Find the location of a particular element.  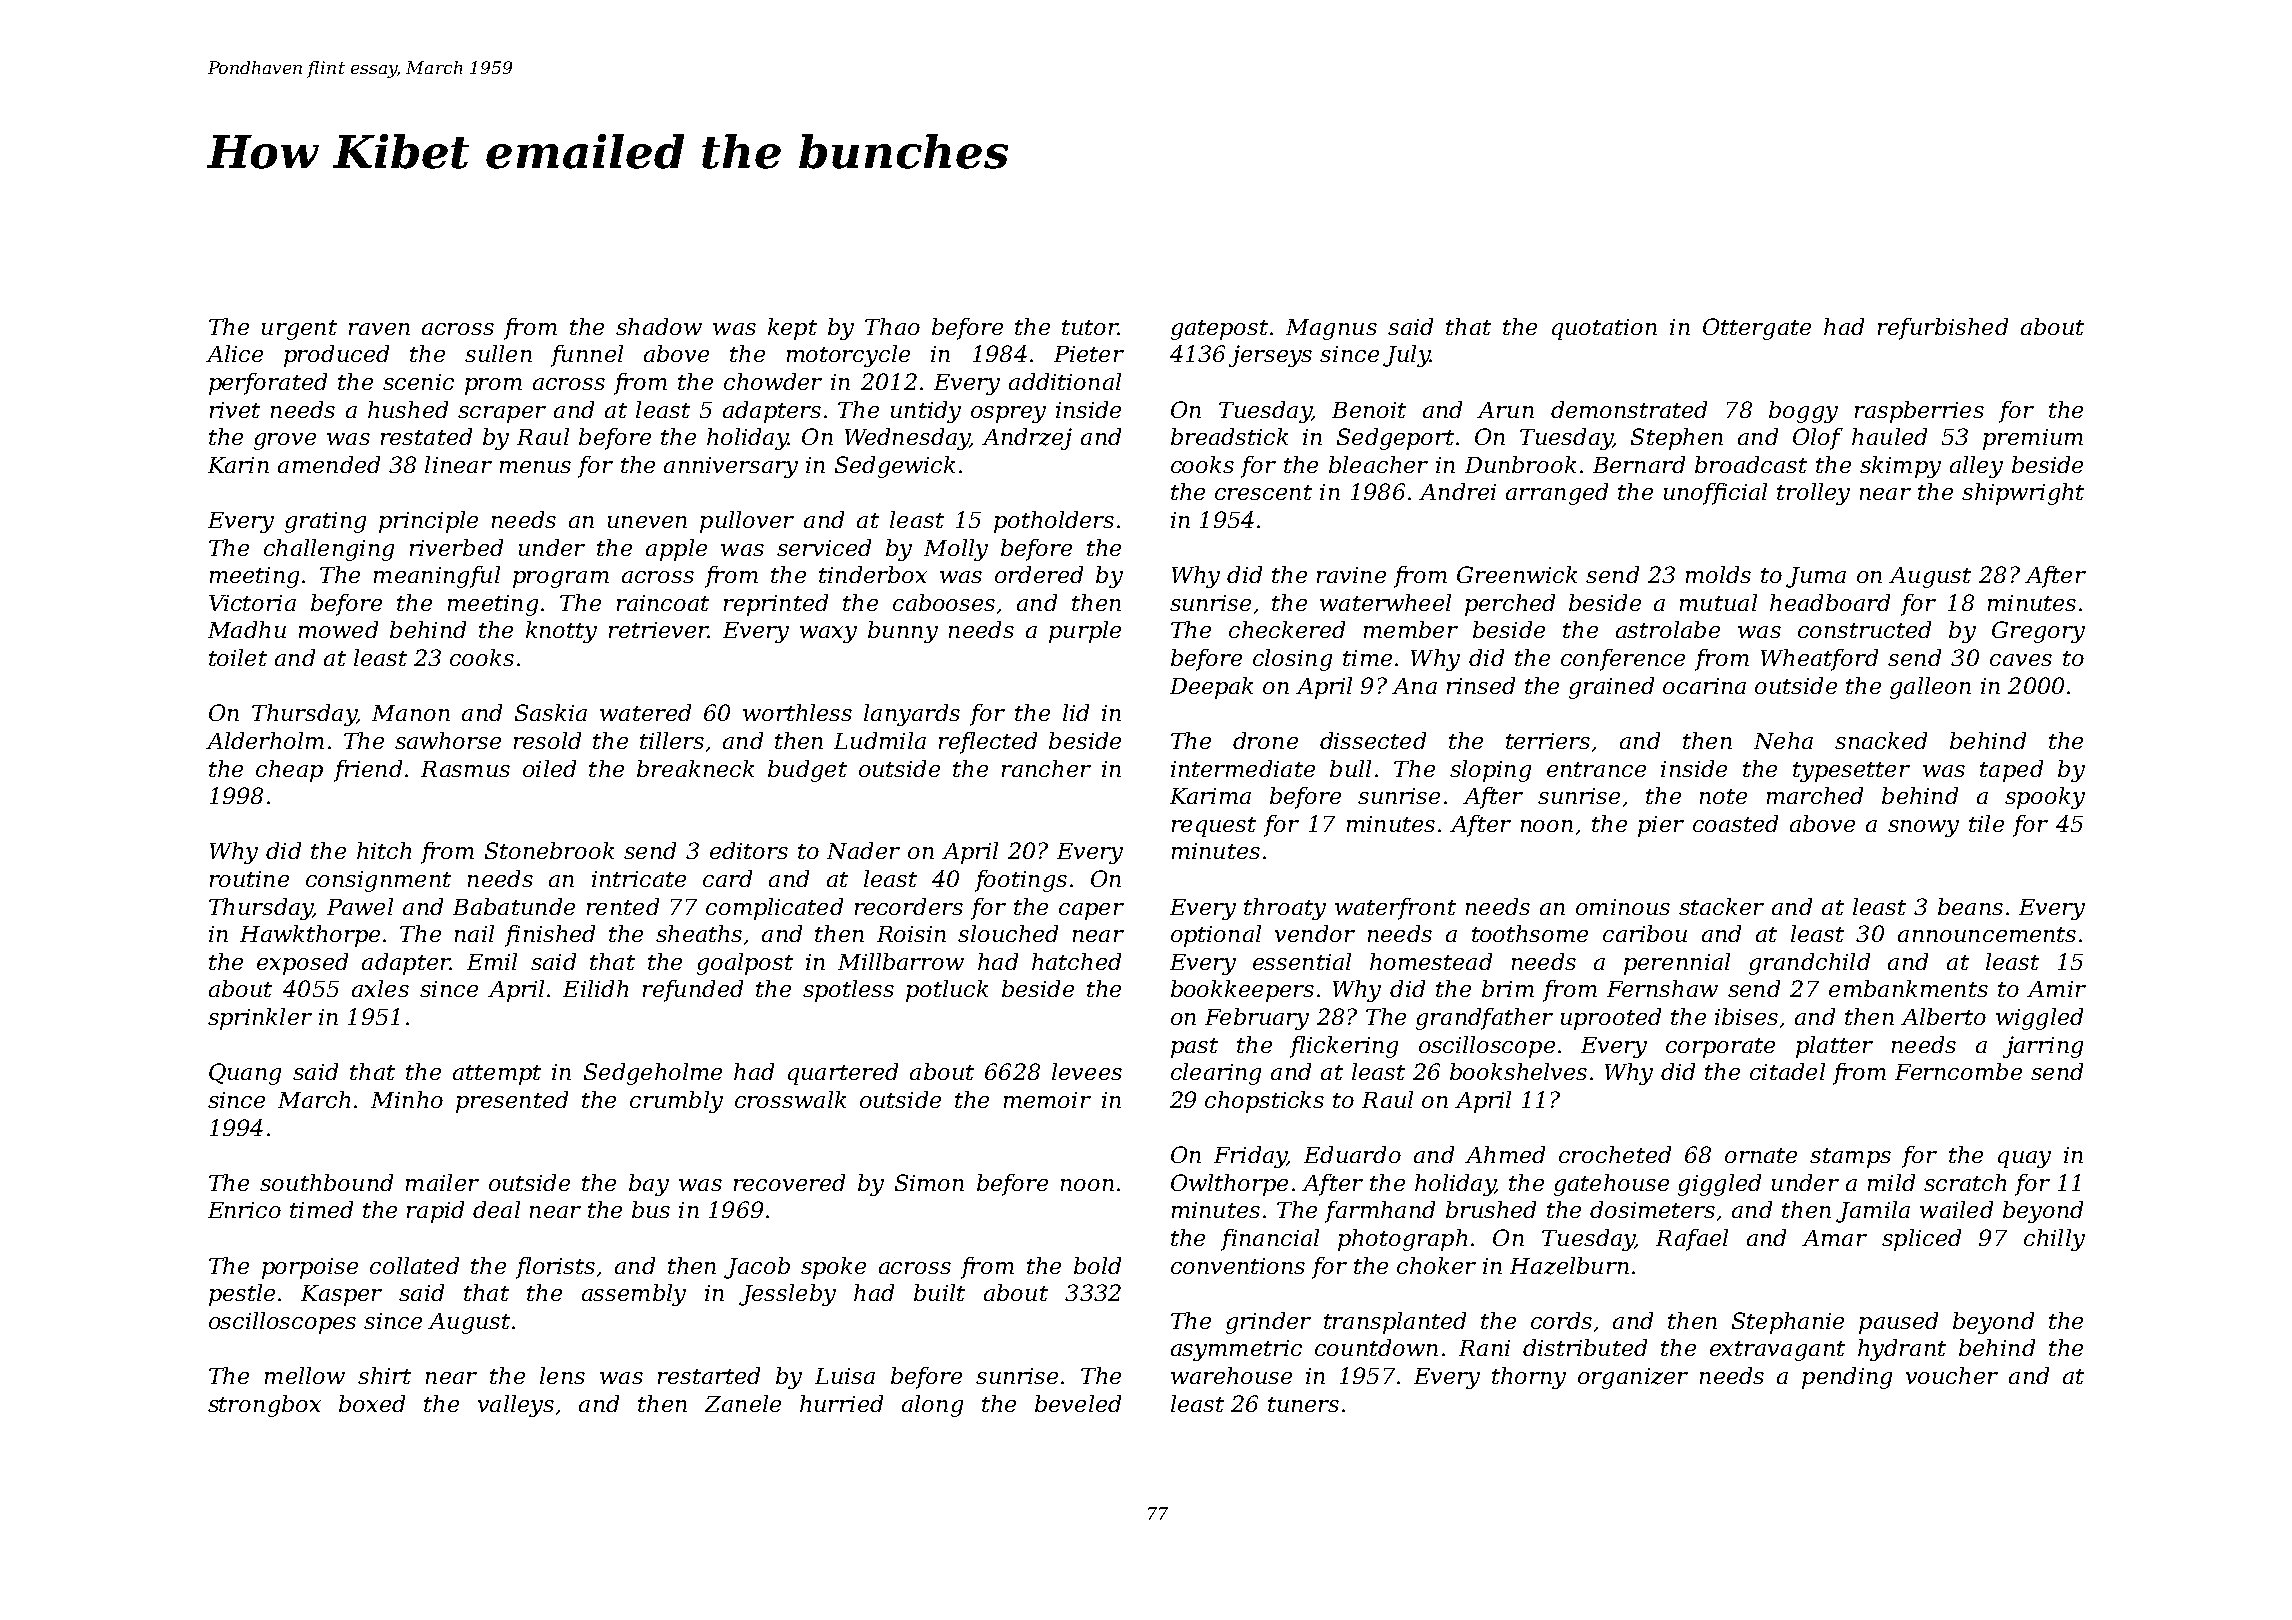

request is located at coordinates (1214, 827).
